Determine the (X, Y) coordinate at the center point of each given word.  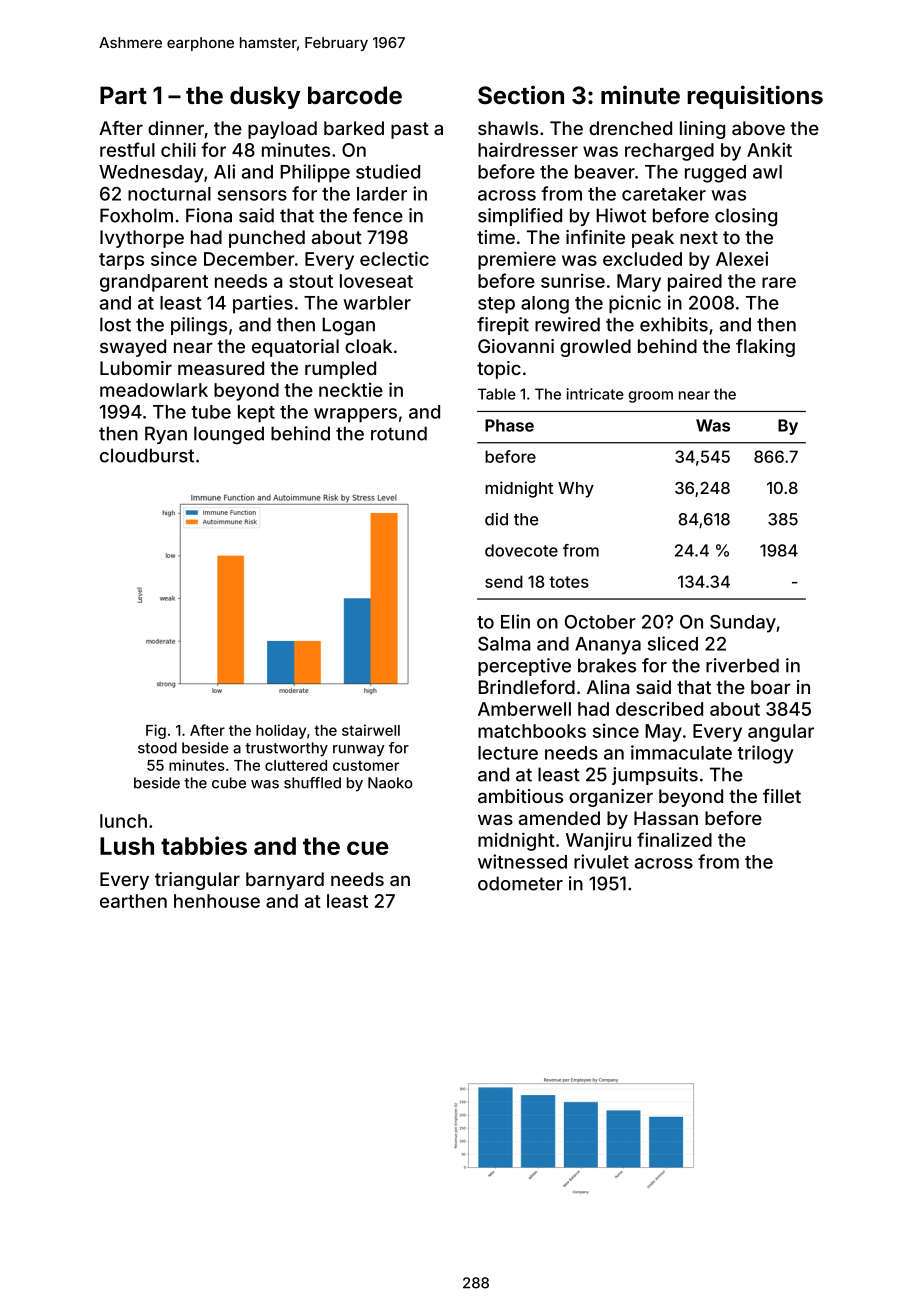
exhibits (674, 324)
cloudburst (147, 455)
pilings (199, 326)
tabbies (204, 845)
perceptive (524, 667)
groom (650, 397)
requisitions (755, 97)
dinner (176, 128)
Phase (509, 425)
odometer (520, 883)
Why (576, 490)
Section (521, 95)
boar (771, 687)
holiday (281, 731)
